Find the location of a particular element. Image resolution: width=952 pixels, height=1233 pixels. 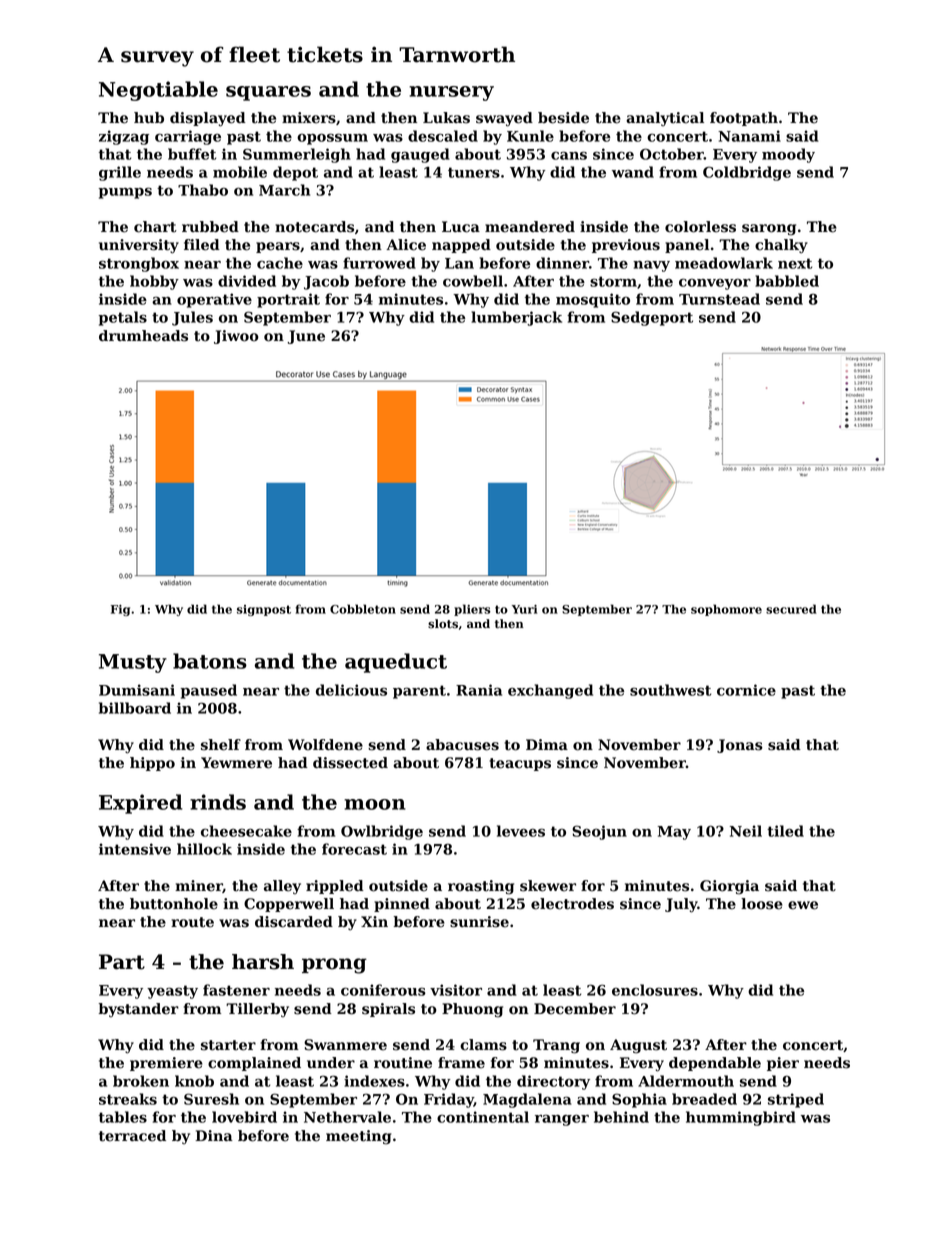

Cobbleton is located at coordinates (363, 609).
